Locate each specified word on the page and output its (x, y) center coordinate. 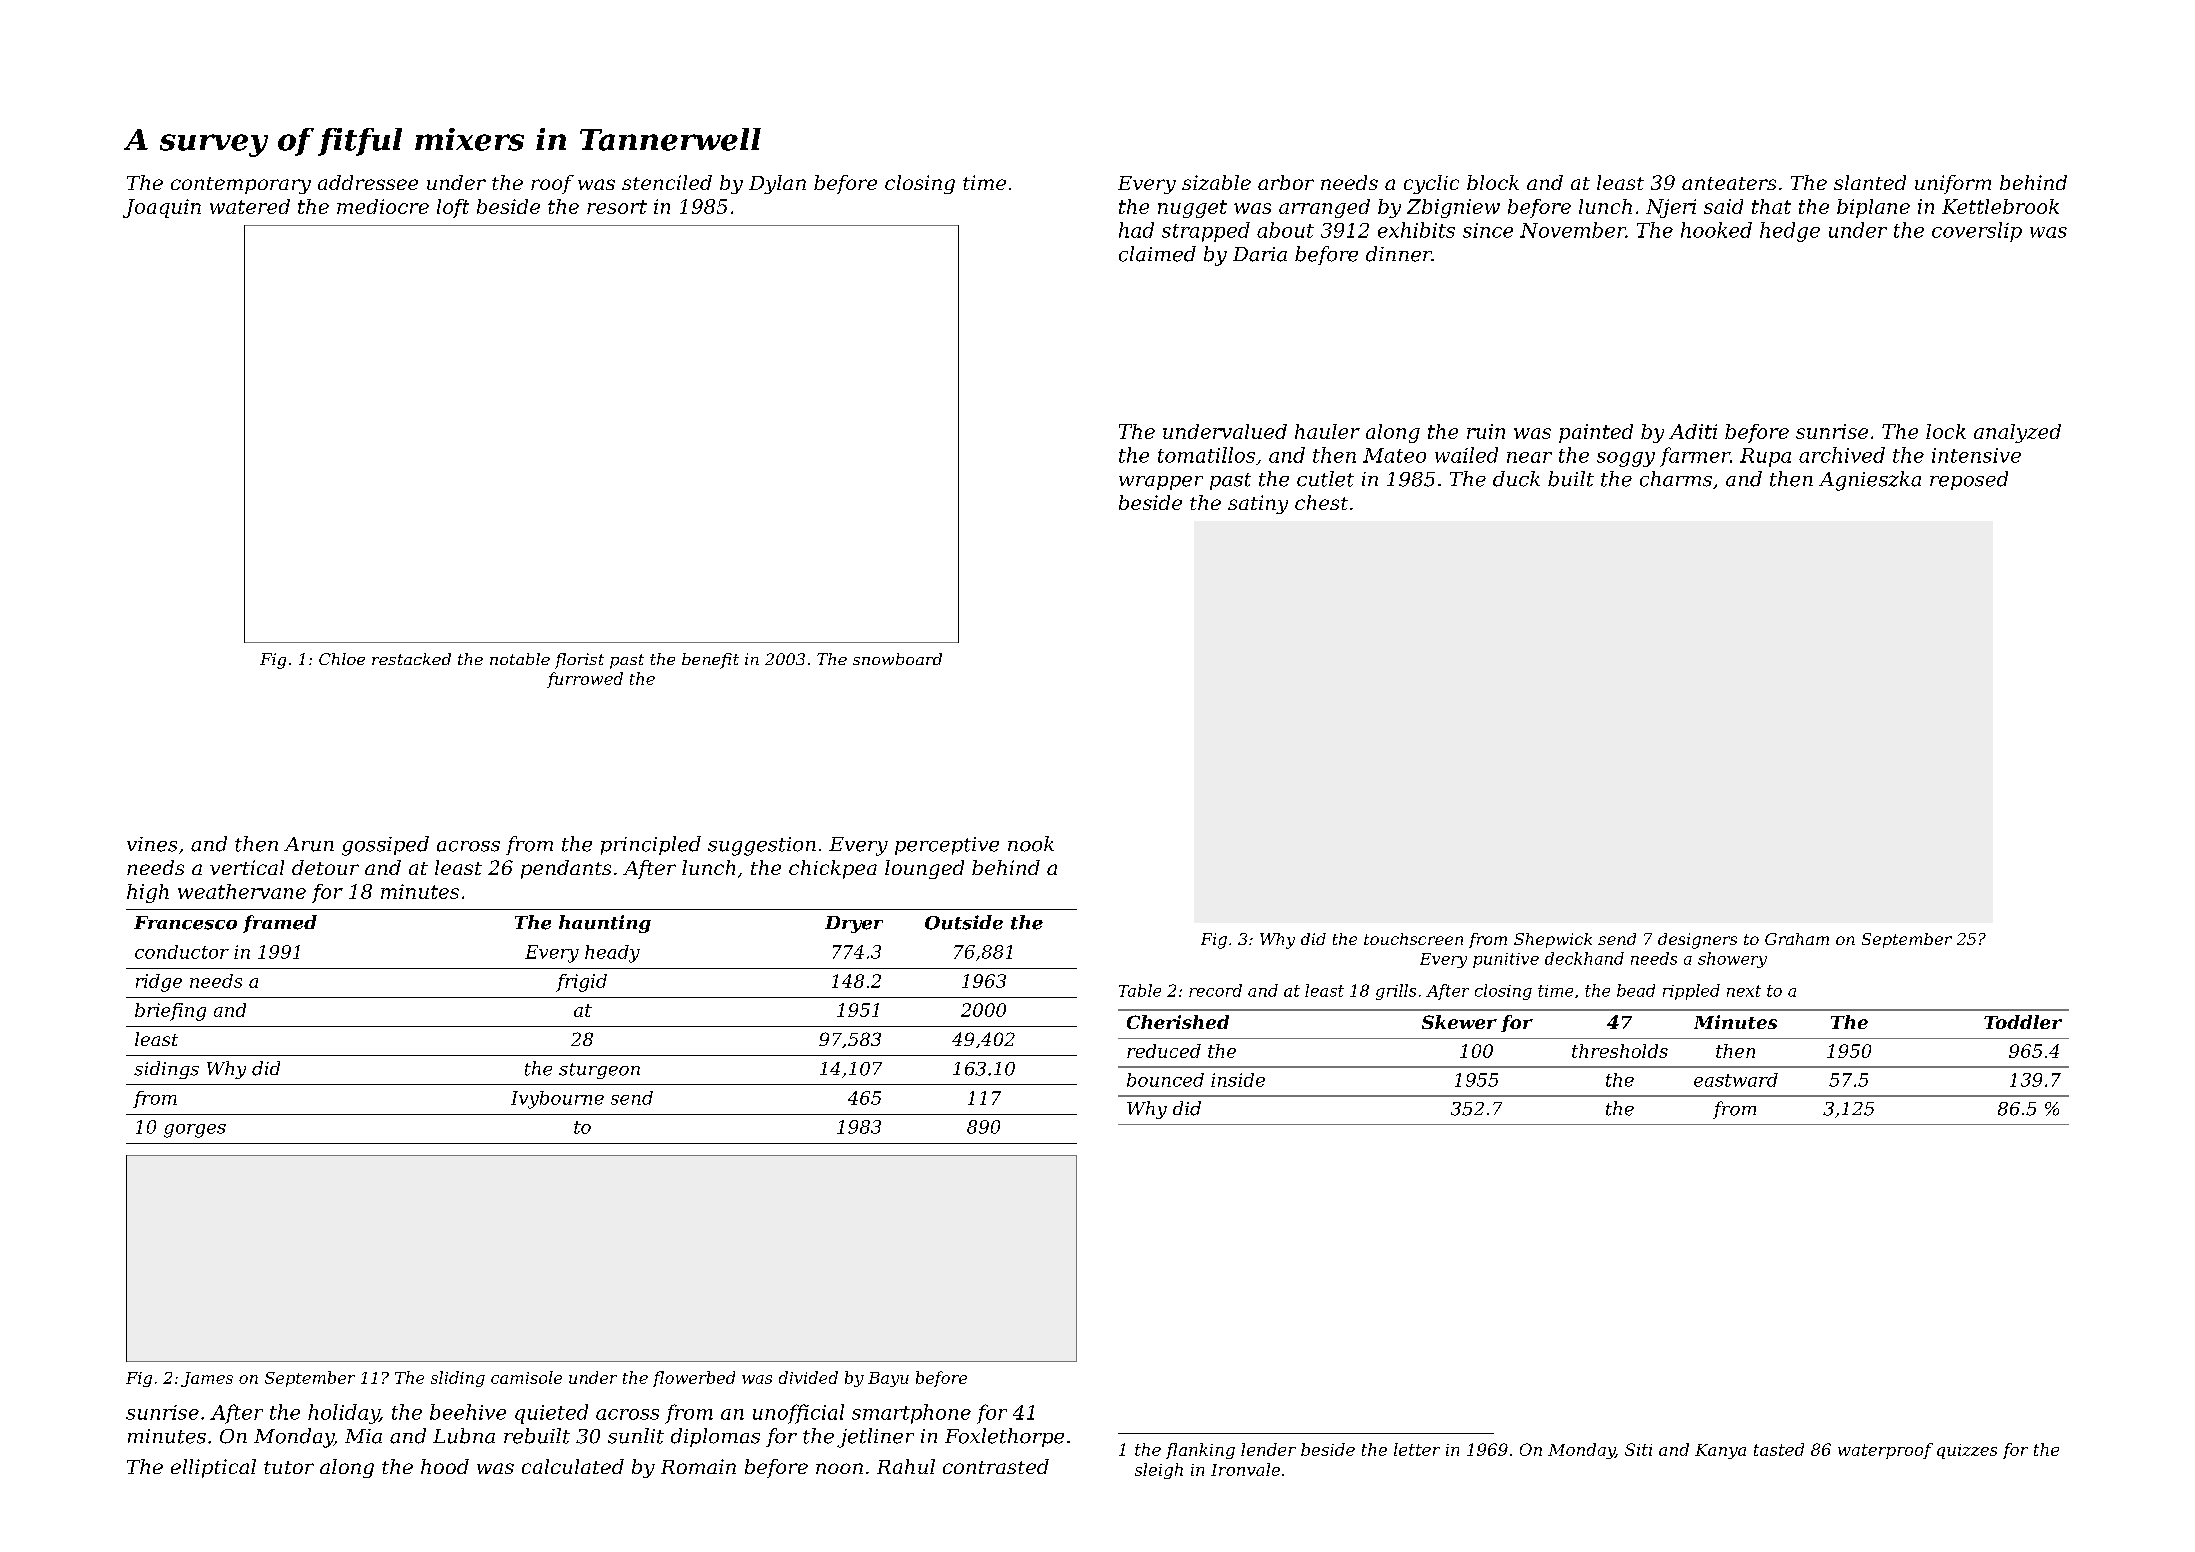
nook (1031, 844)
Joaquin (162, 208)
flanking (1200, 1451)
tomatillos (1206, 455)
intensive (1976, 455)
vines (152, 844)
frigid (581, 983)
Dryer (854, 924)
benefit (710, 661)
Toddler (2023, 1022)
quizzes (1967, 1451)
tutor (289, 1467)
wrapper (1161, 483)
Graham (1797, 939)
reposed (1969, 480)
